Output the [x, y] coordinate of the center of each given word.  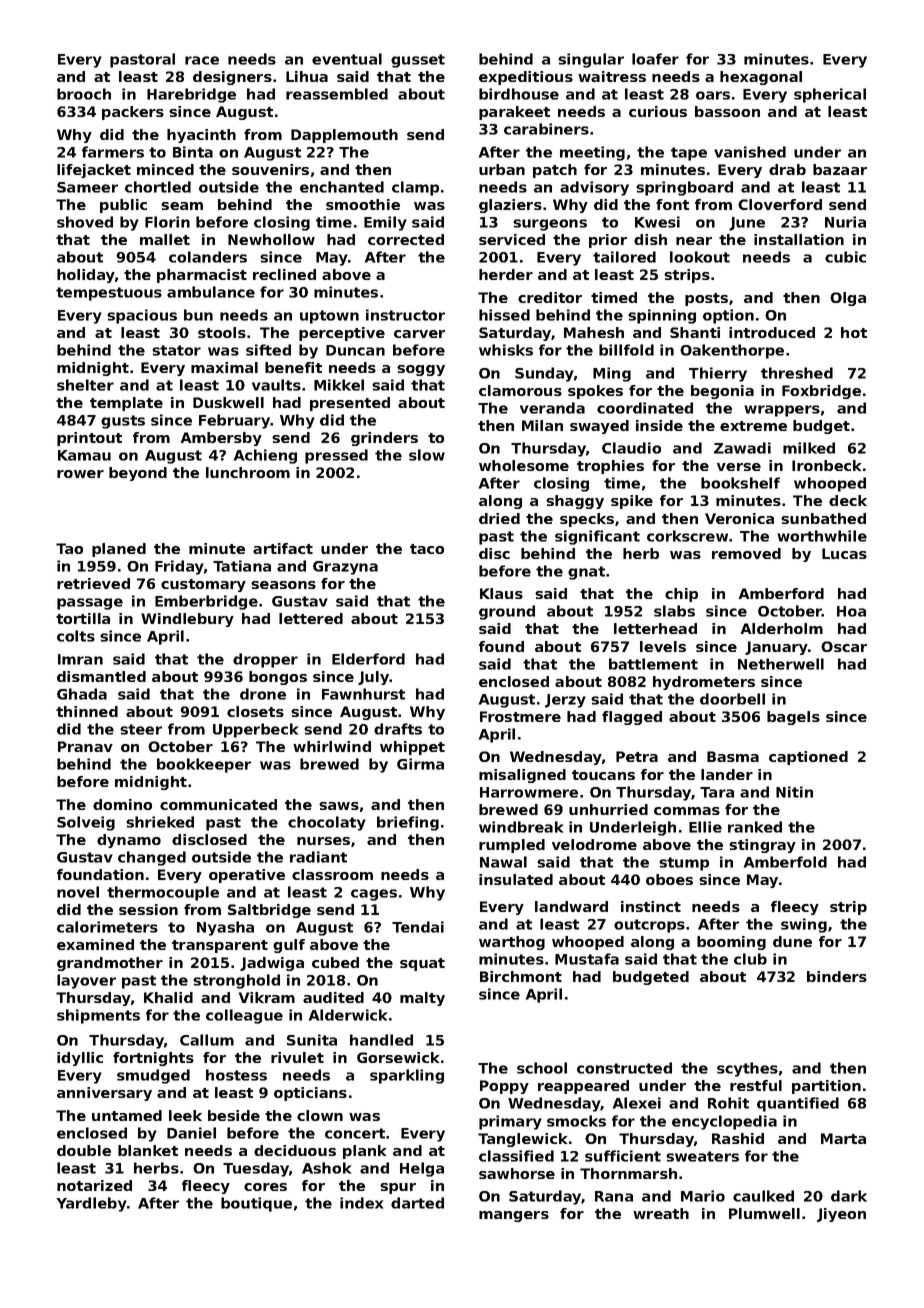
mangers [514, 1216]
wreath [661, 1213]
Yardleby [91, 1204]
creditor [550, 297]
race [202, 60]
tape [689, 154]
